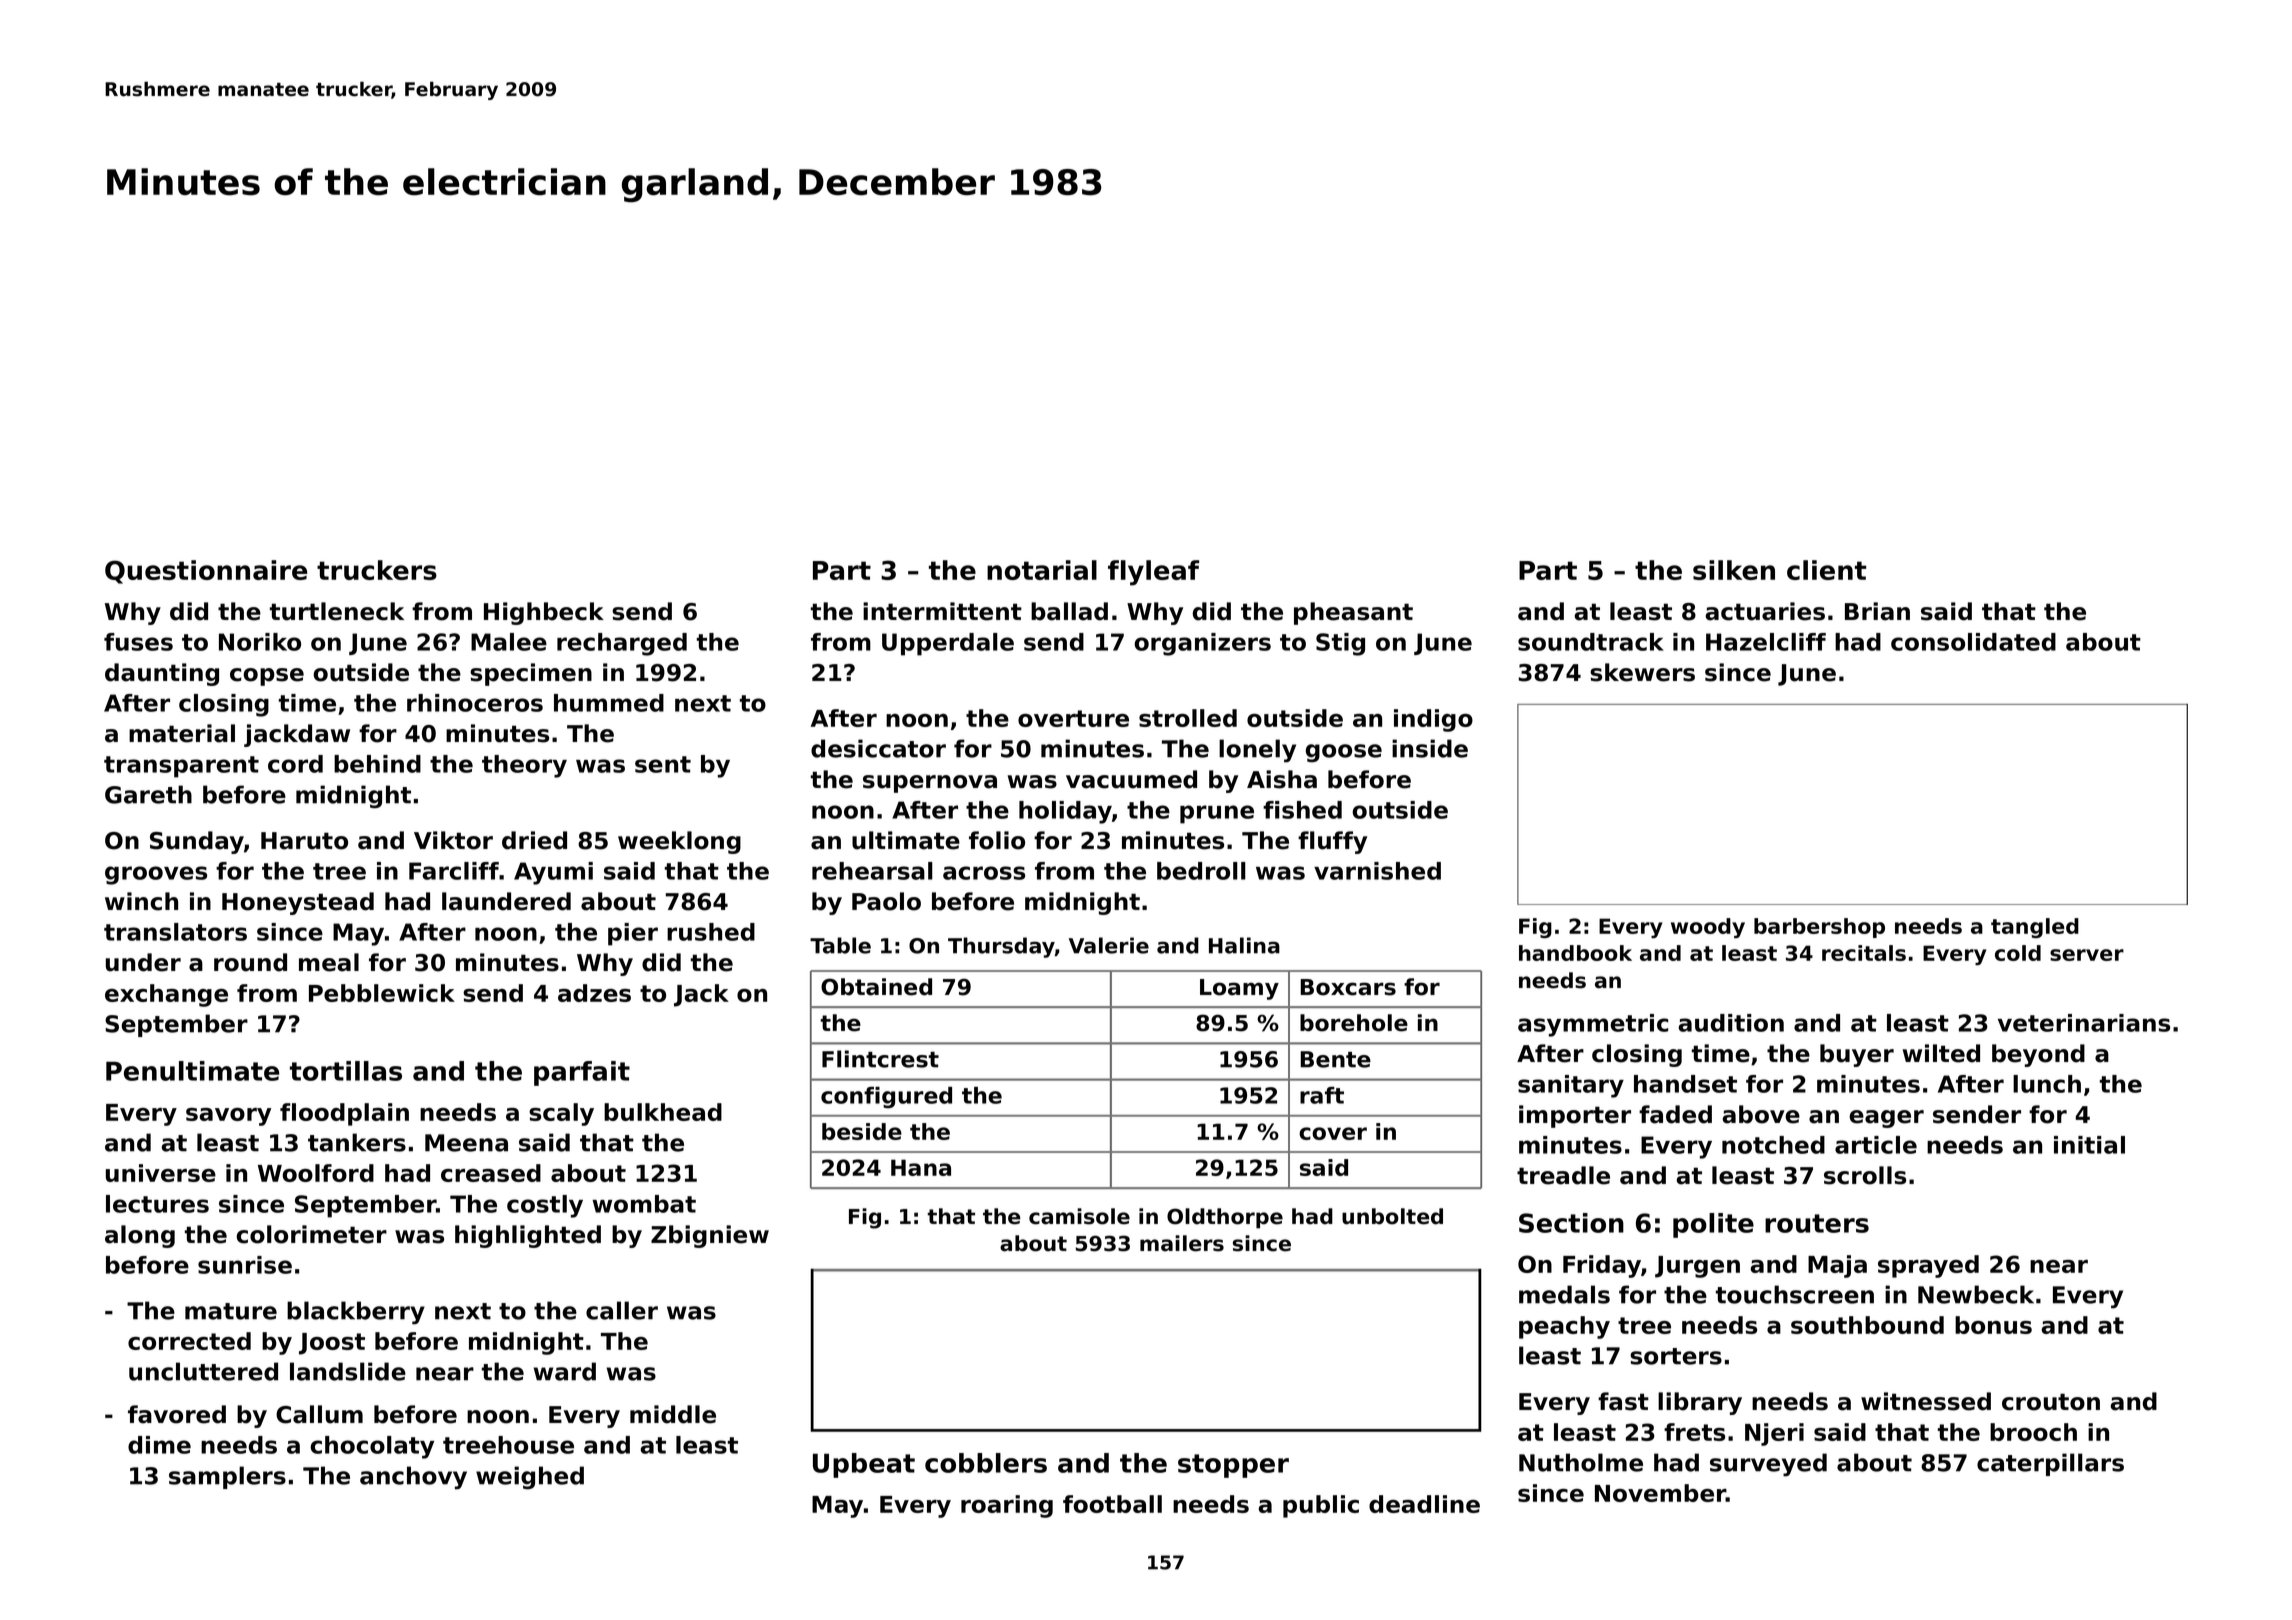 Image resolution: width=2292 pixels, height=1620 pixels. I want to click on Newbeck, so click(1976, 1294).
